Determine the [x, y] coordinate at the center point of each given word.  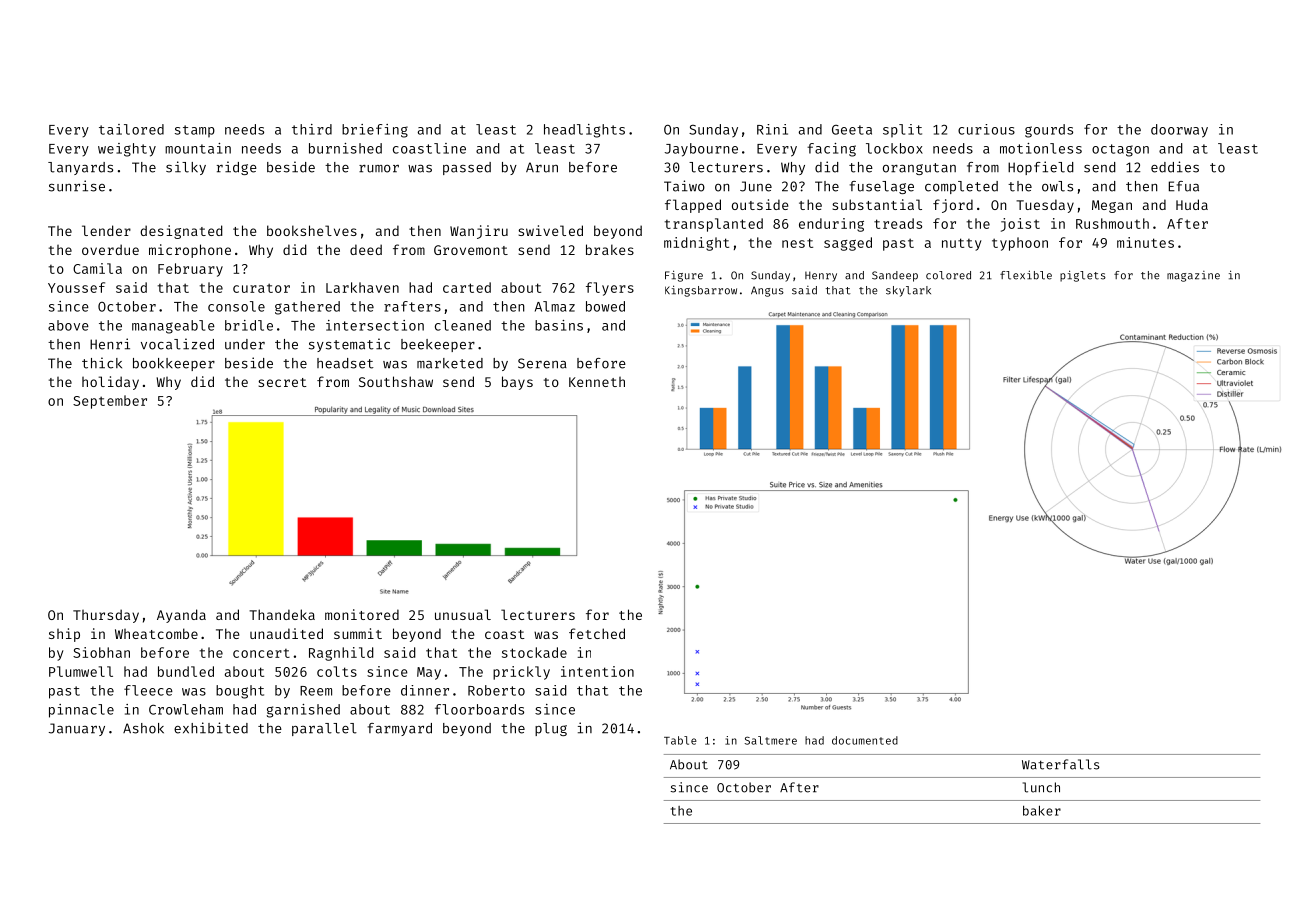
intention [597, 671]
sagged [848, 244]
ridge [237, 168]
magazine [1193, 276]
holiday [110, 383]
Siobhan [101, 652]
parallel [324, 729]
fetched [597, 633]
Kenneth [597, 382]
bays [517, 383]
